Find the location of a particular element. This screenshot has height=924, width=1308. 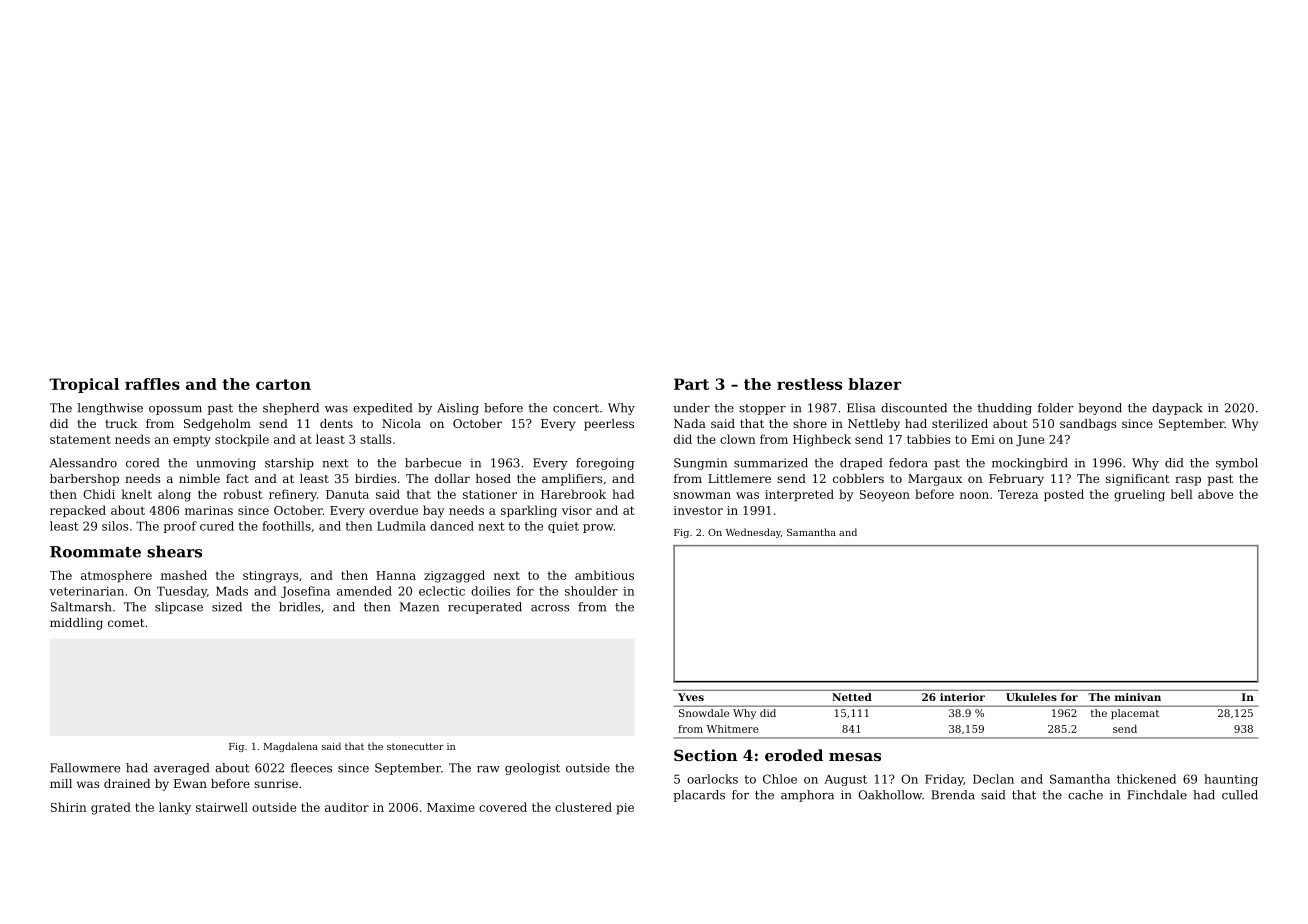

fedora is located at coordinates (908, 463).
